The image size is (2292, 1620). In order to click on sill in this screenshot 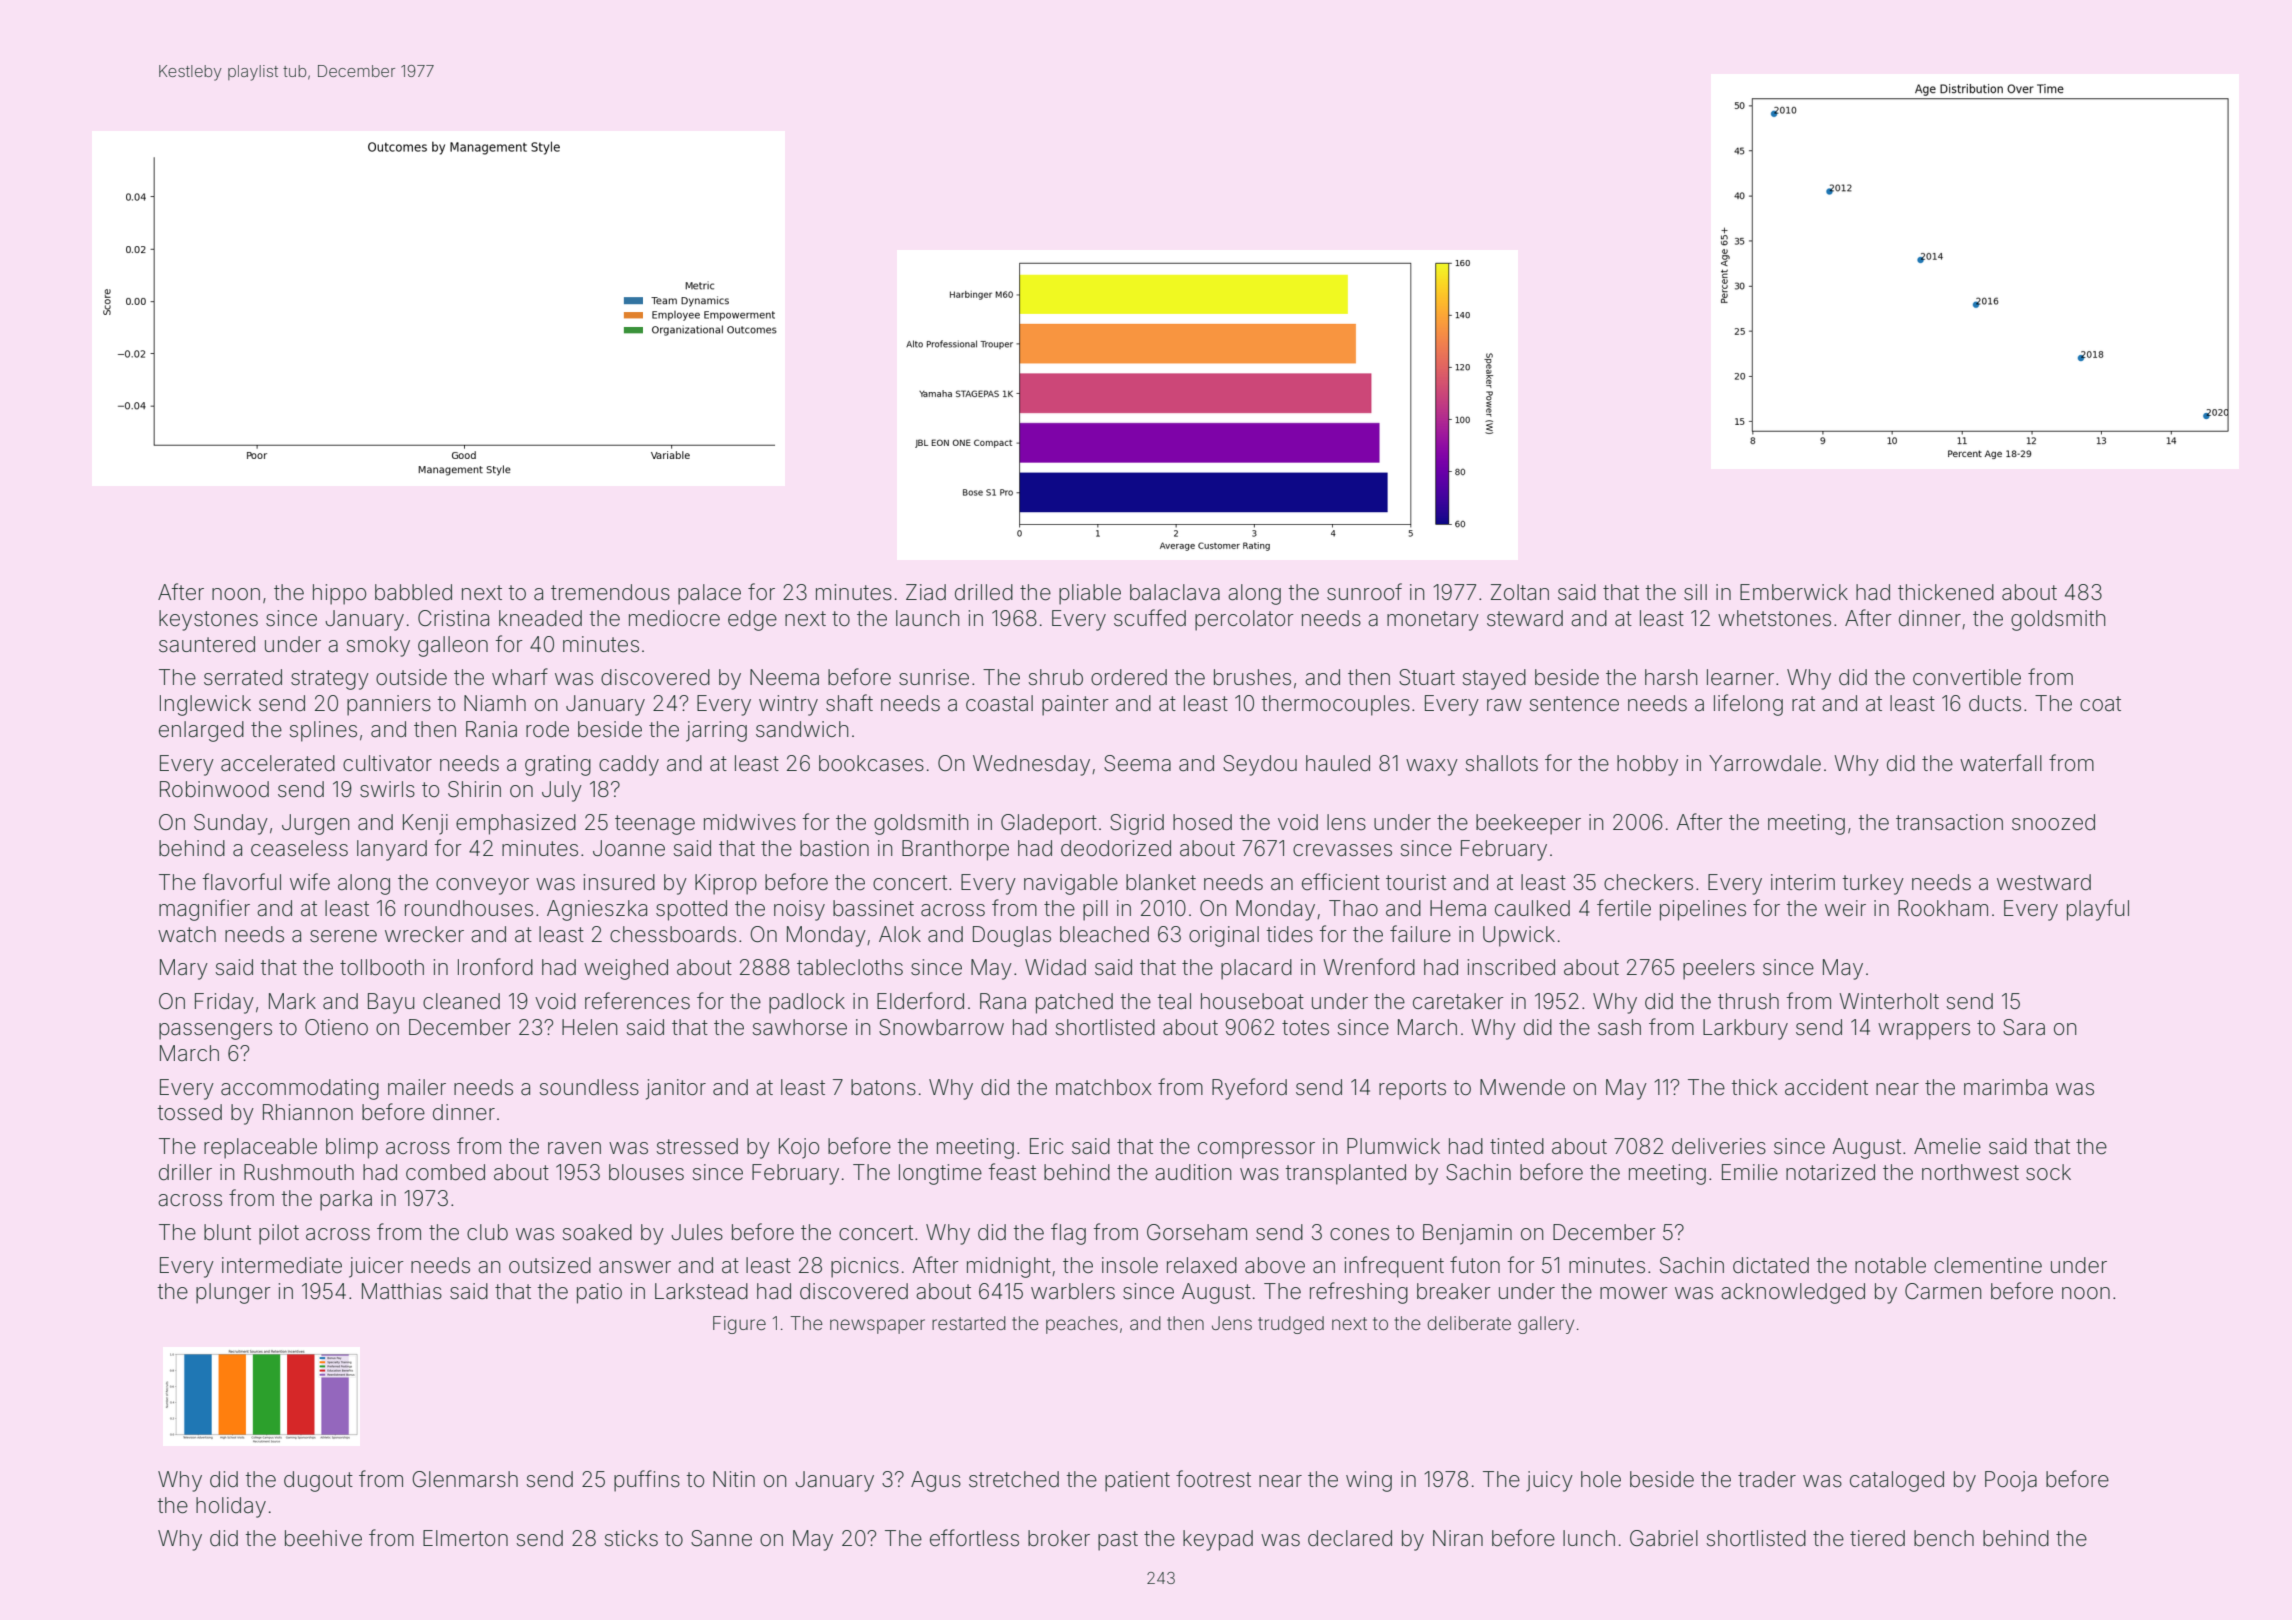, I will do `click(1695, 592)`.
